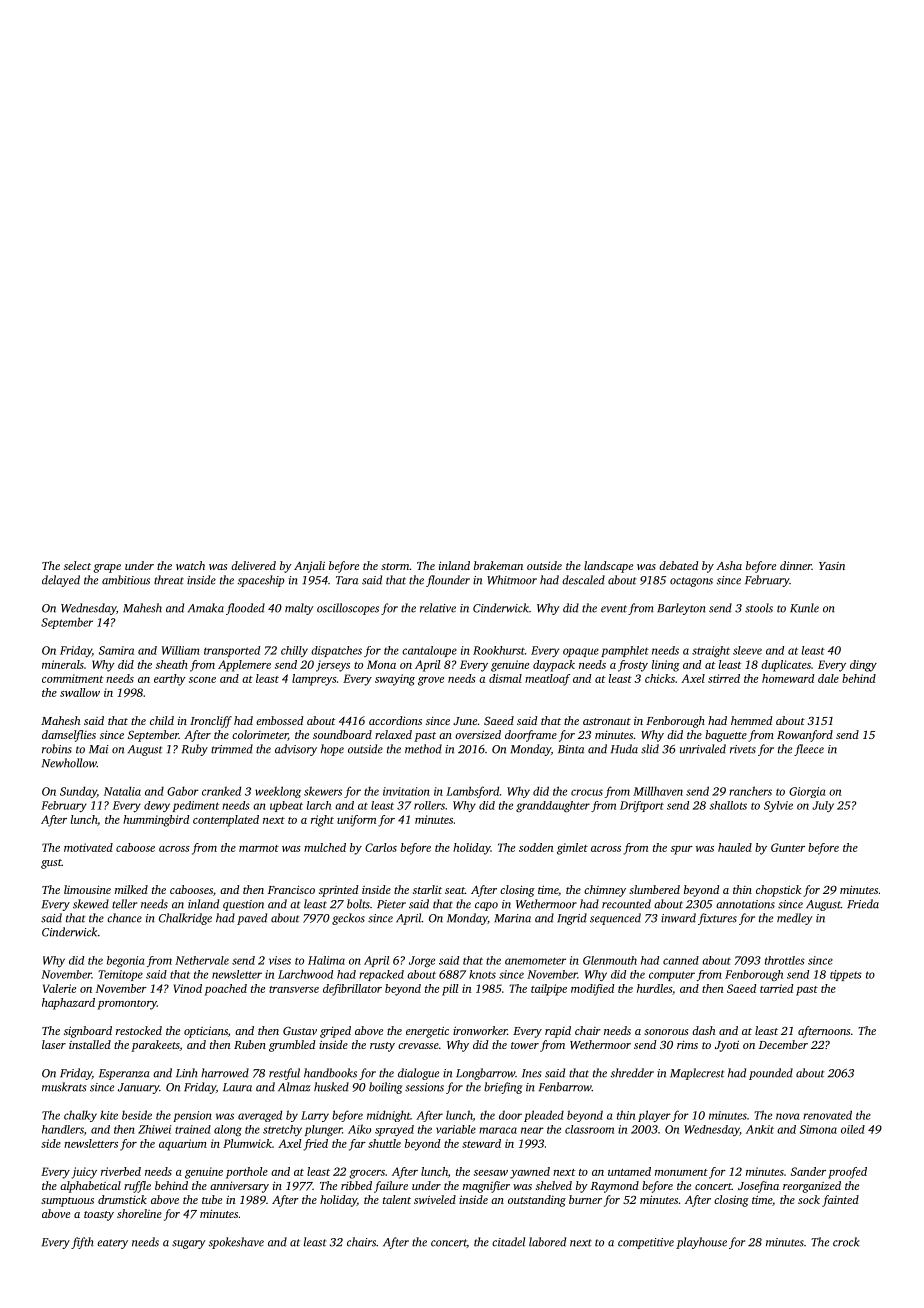 This screenshot has height=1308, width=924. I want to click on oversized, so click(478, 734).
